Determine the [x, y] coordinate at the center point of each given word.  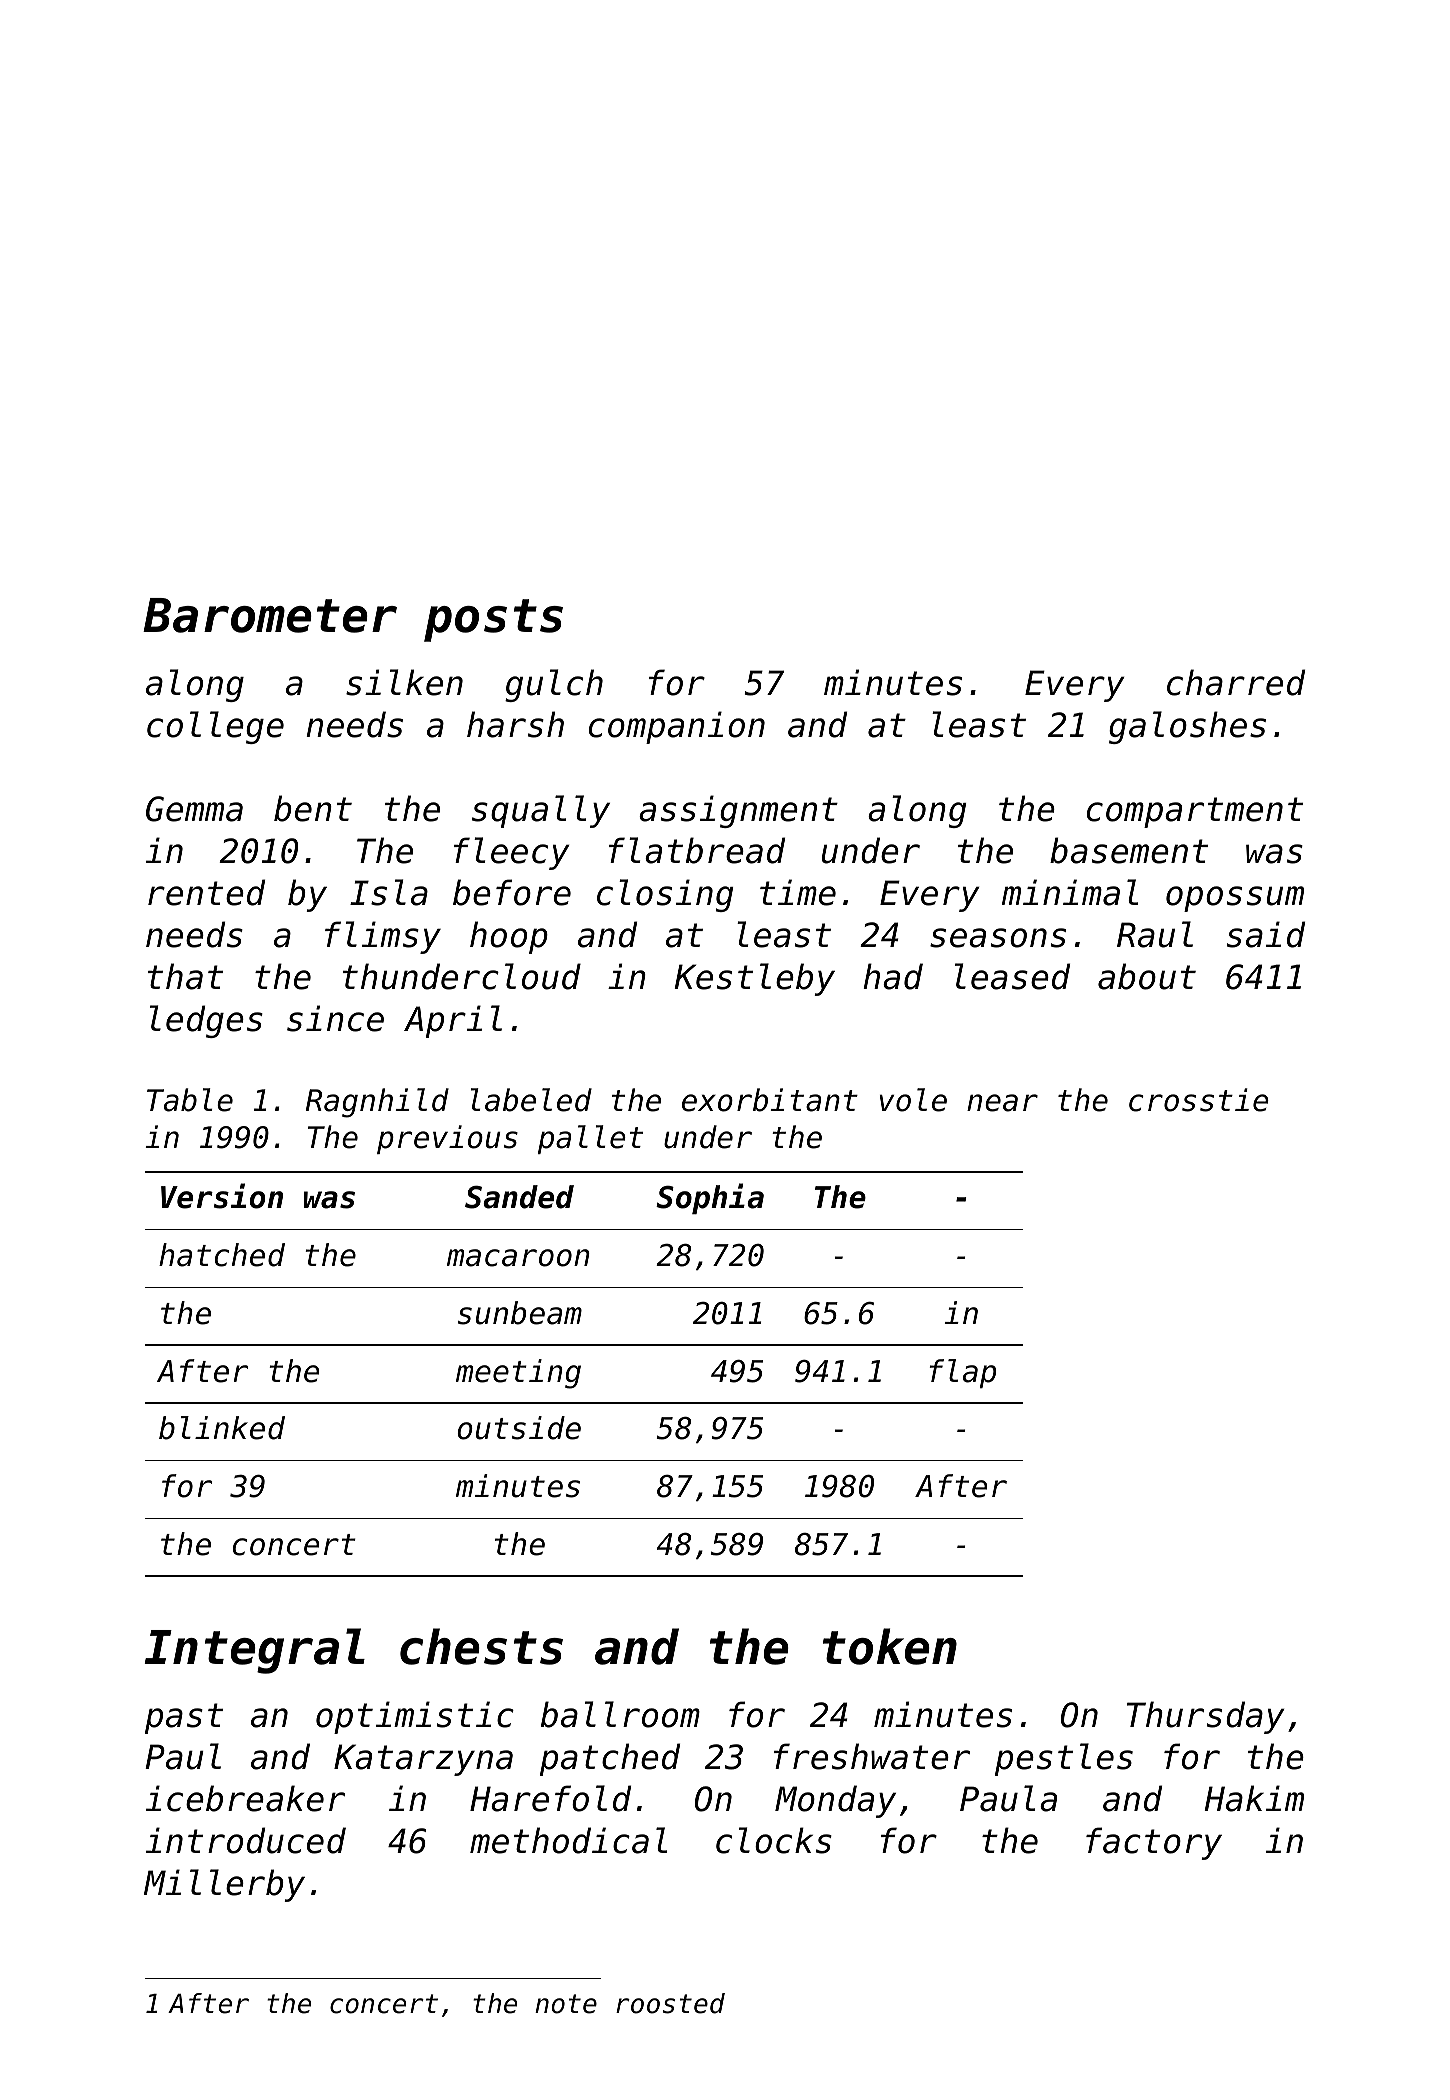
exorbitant [770, 1100]
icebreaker [245, 1798]
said [1266, 934]
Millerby [224, 1885]
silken [404, 682]
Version [222, 1196]
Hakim [1254, 1798]
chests [481, 1646]
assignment [738, 811]
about [1147, 976]
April [453, 1021]
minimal [1070, 892]
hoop [509, 937]
